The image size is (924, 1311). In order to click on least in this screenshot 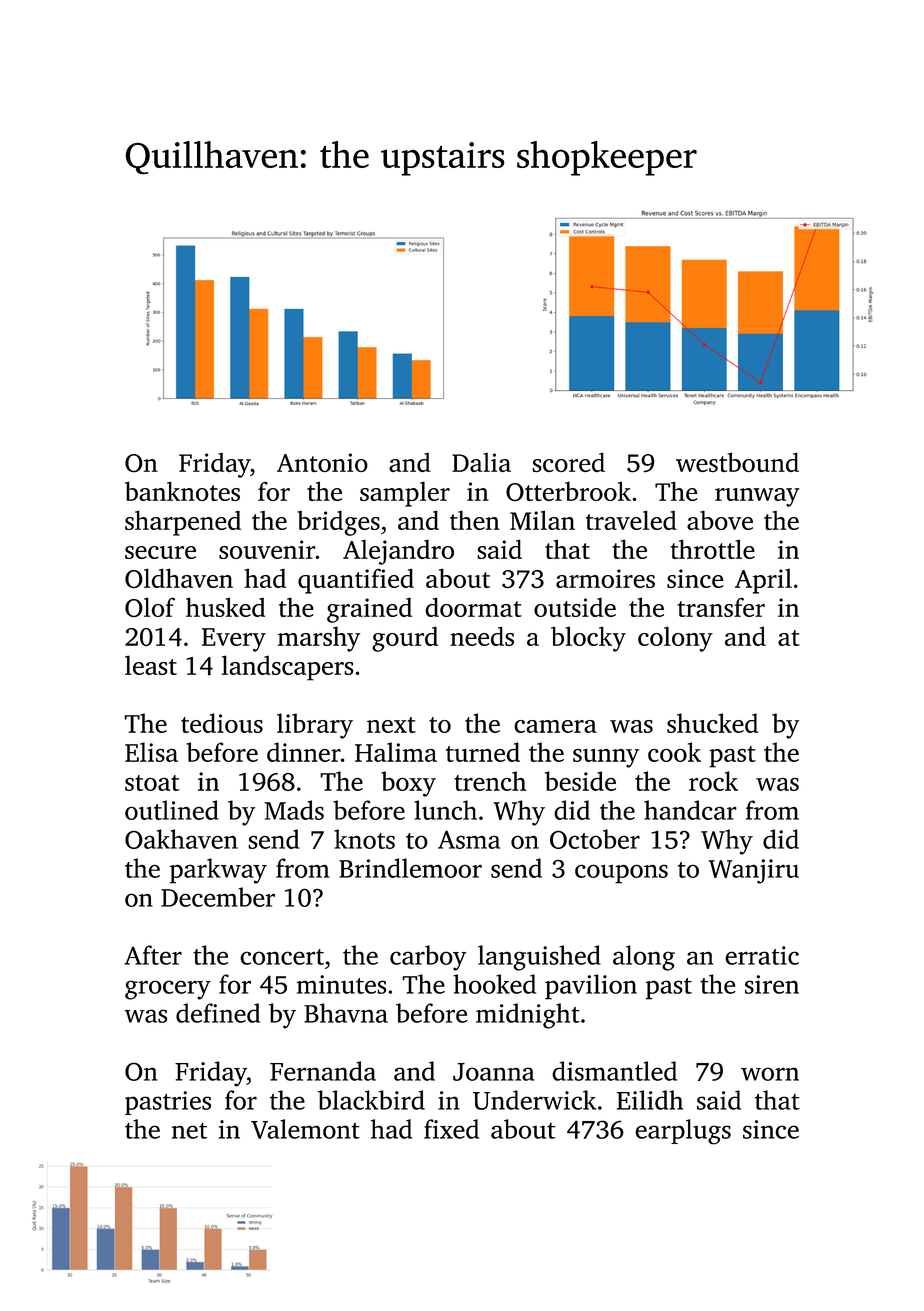, I will do `click(151, 665)`.
